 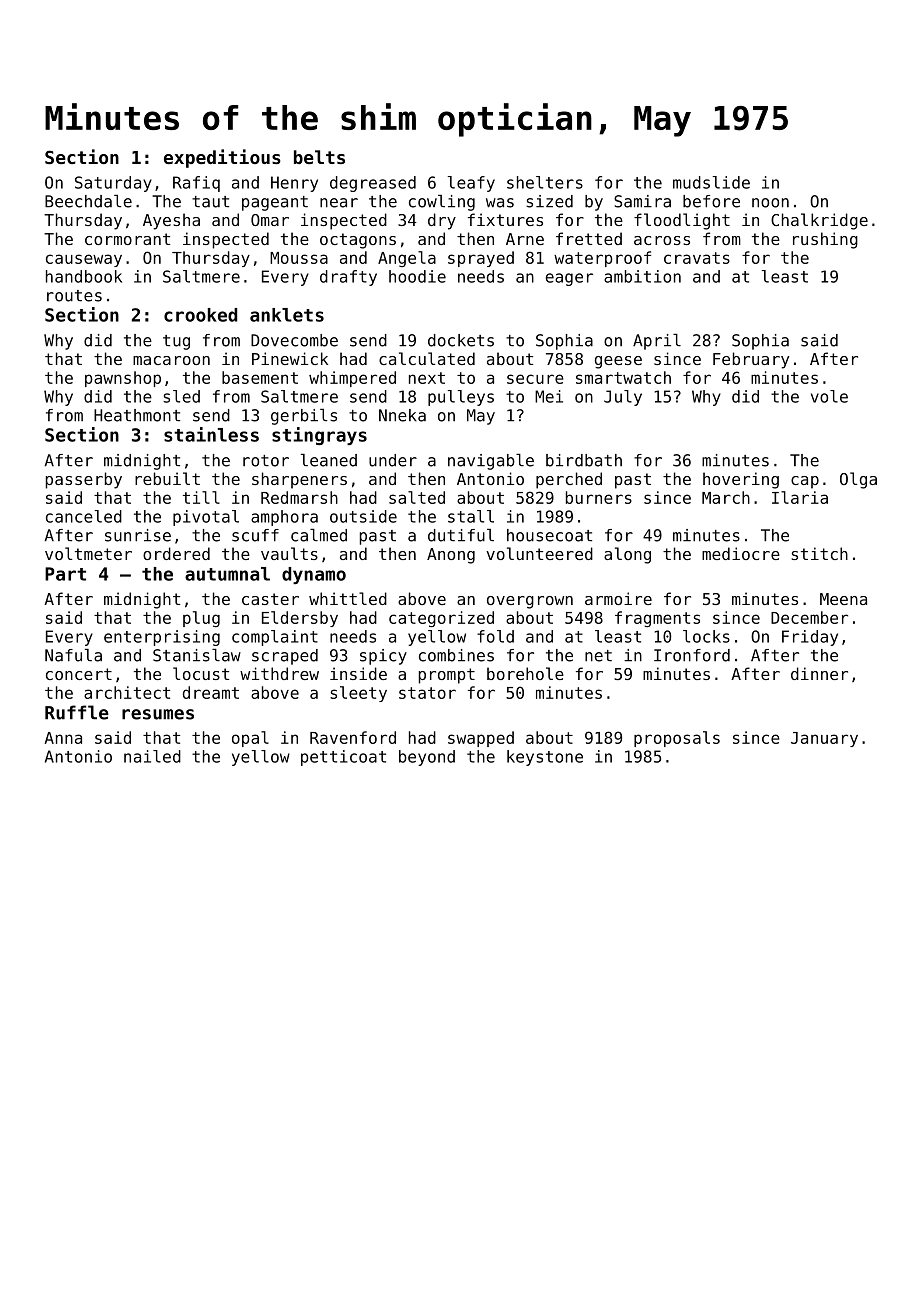 I want to click on stainless, so click(x=211, y=434).
